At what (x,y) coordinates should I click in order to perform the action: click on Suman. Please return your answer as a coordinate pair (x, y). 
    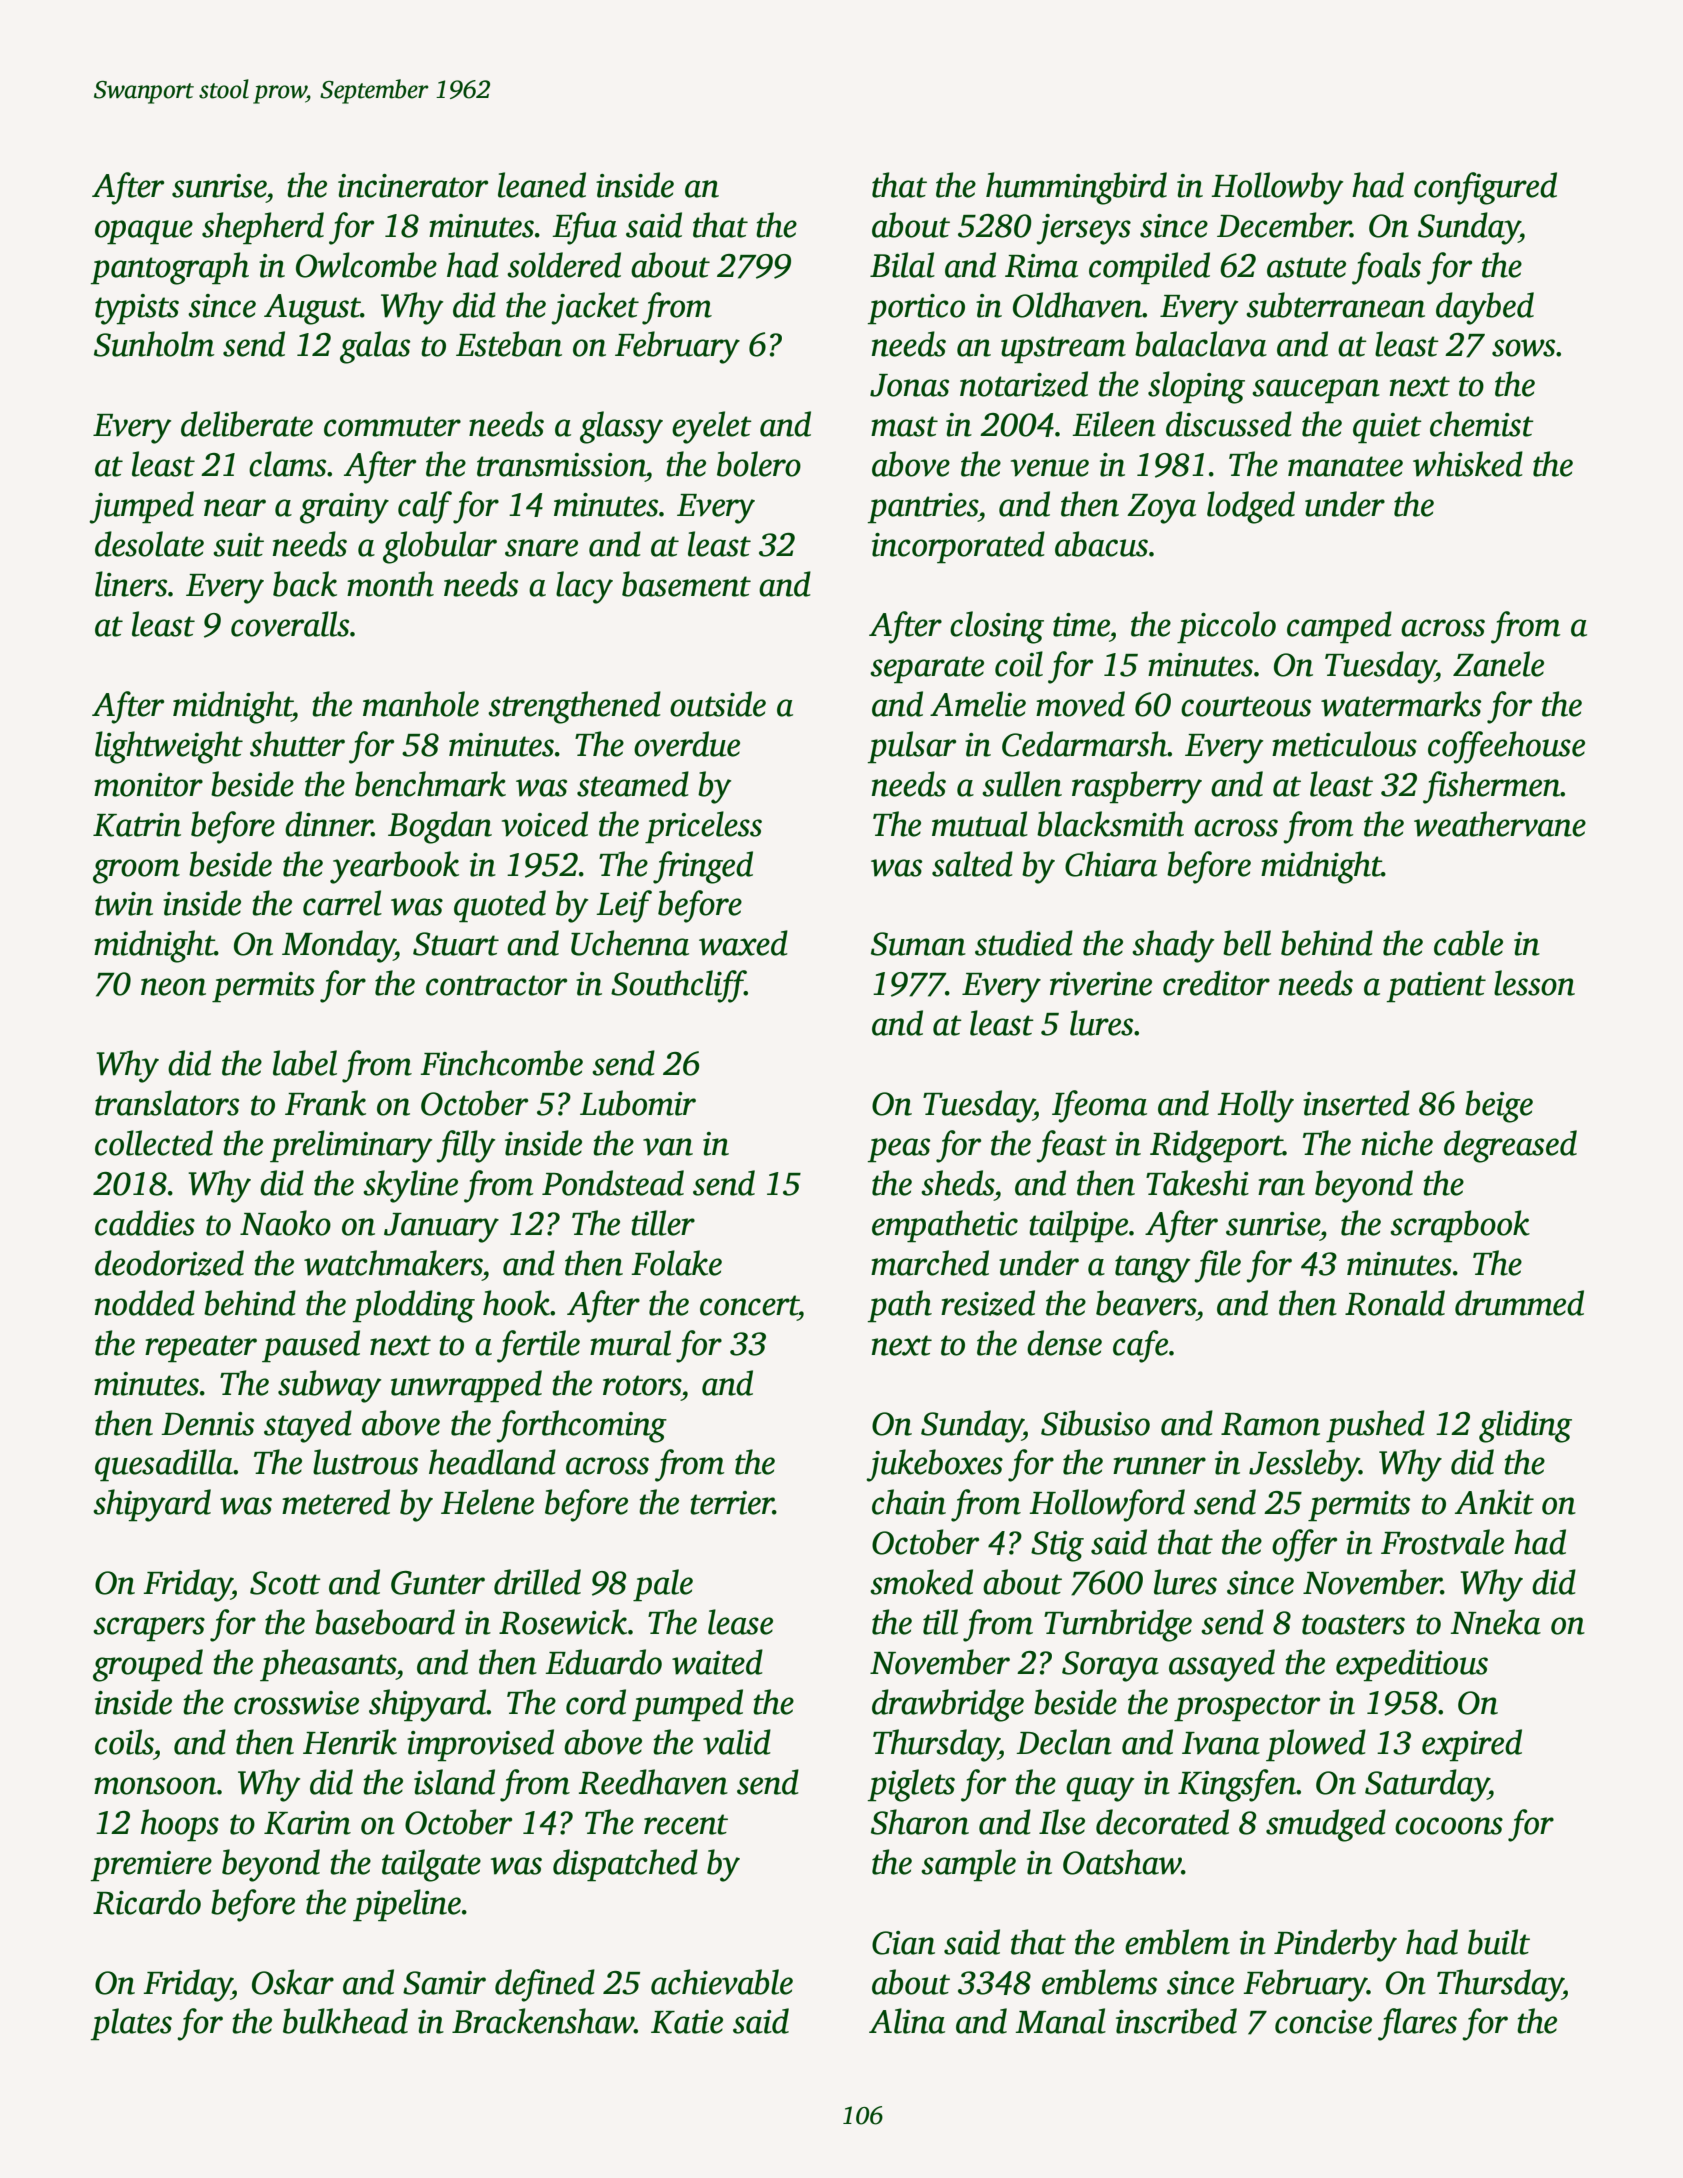
    Looking at the image, I should click on (918, 944).
